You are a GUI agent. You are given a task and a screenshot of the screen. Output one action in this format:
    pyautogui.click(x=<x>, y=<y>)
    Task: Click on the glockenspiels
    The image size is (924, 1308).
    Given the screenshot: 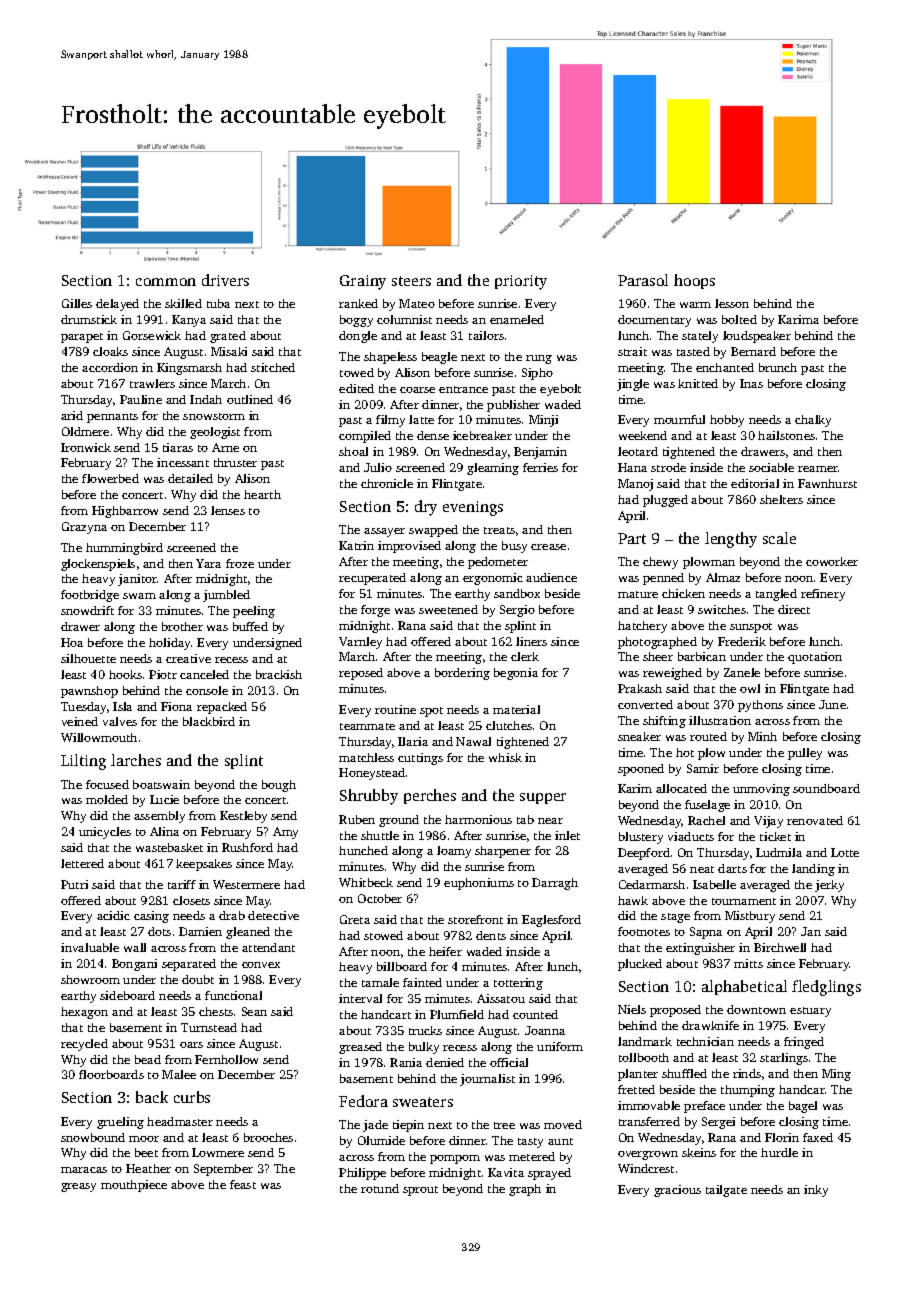 What is the action you would take?
    pyautogui.click(x=98, y=565)
